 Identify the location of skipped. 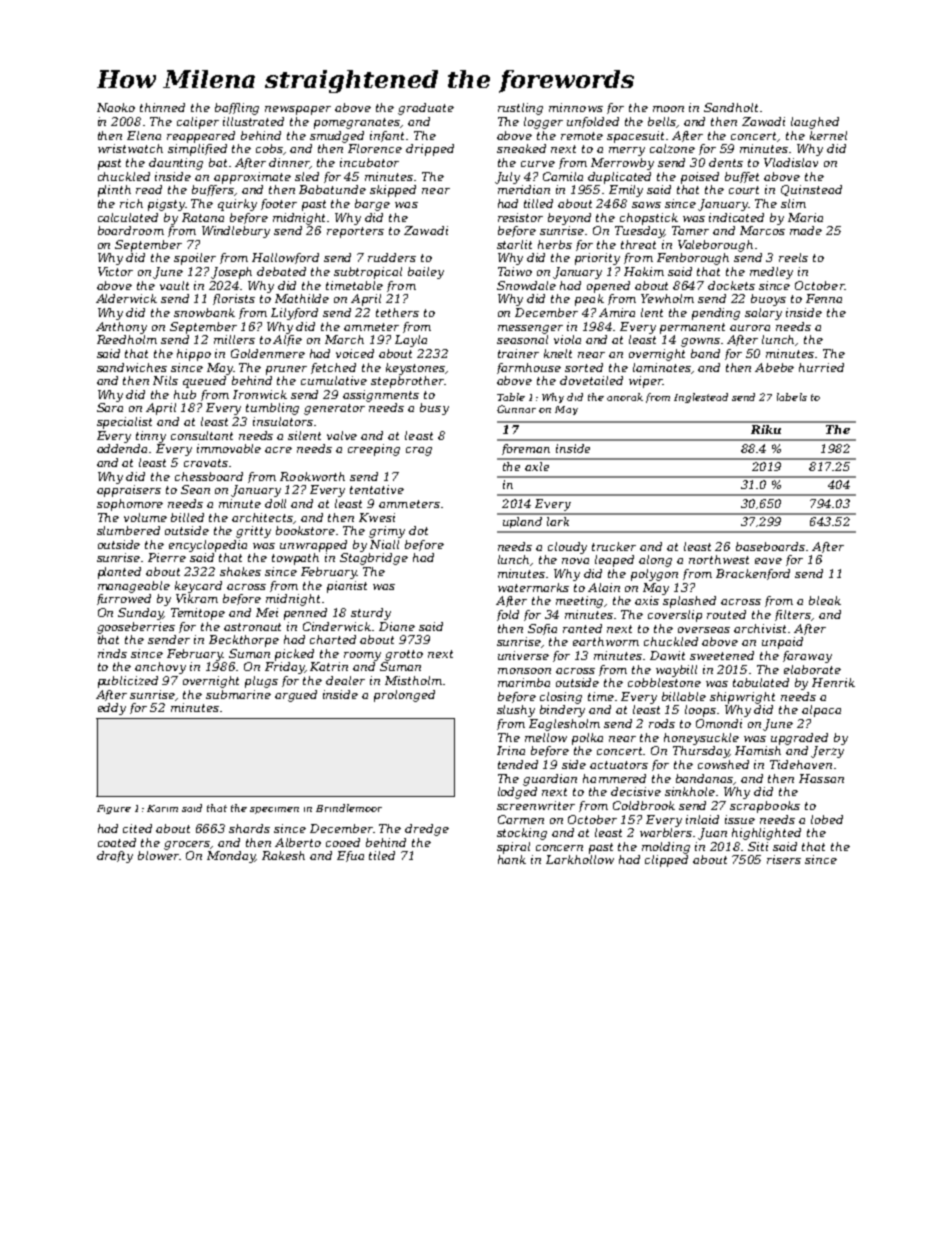
(393, 191).
